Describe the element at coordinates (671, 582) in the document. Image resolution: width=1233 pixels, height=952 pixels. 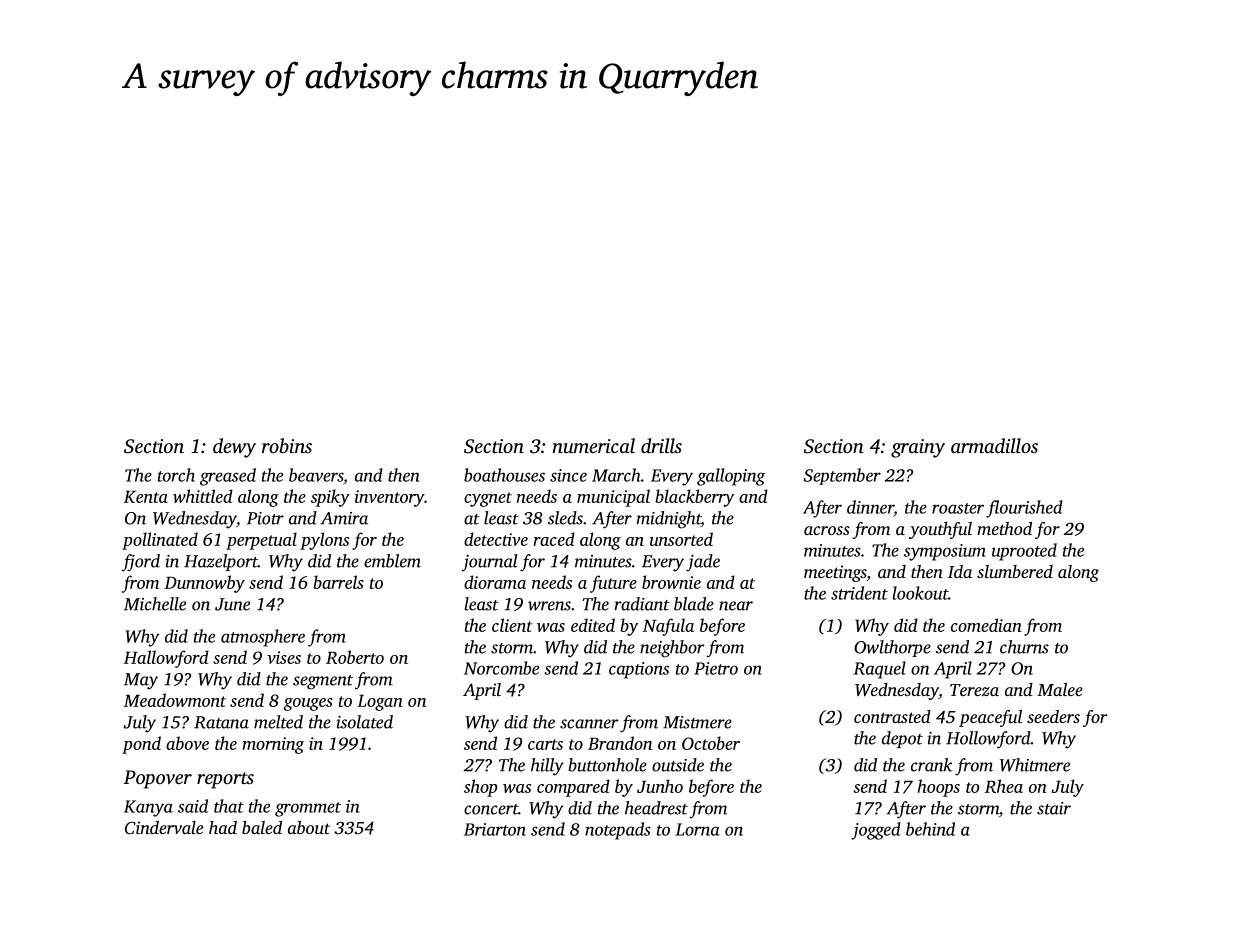
I see `brownie` at that location.
